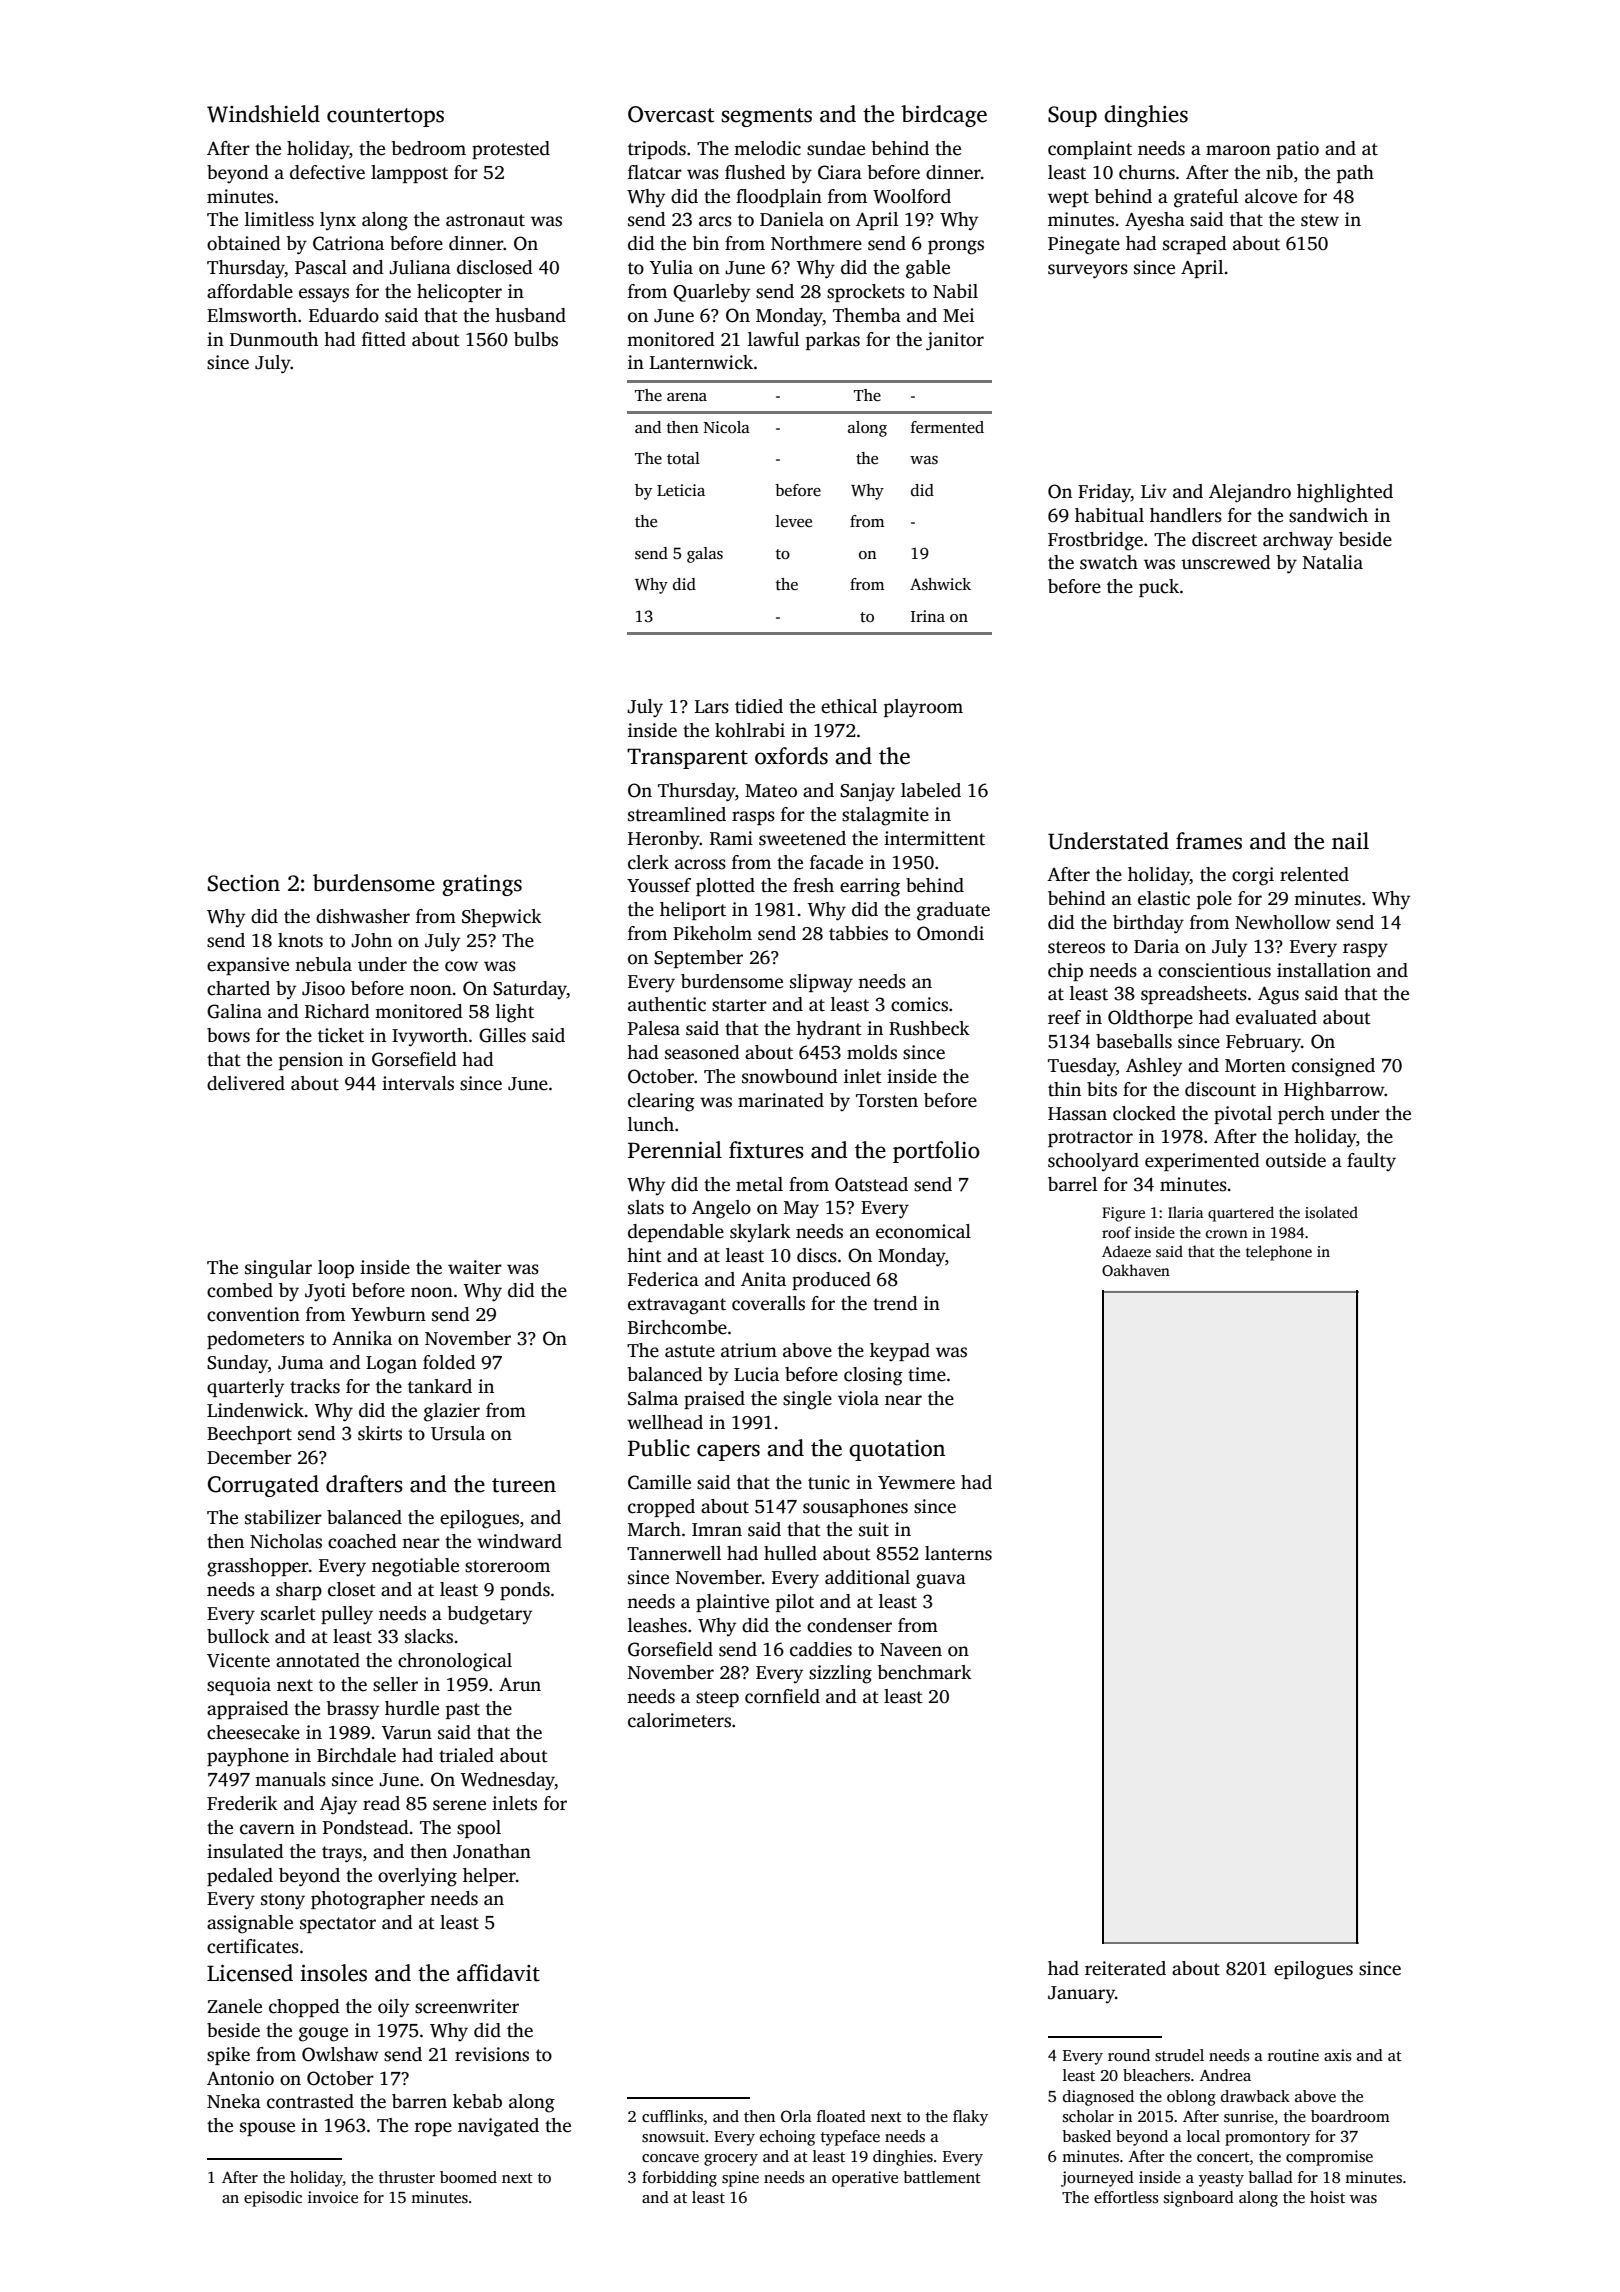 The image size is (1620, 2292). What do you see at coordinates (1125, 1968) in the screenshot?
I see `reiterated` at bounding box center [1125, 1968].
